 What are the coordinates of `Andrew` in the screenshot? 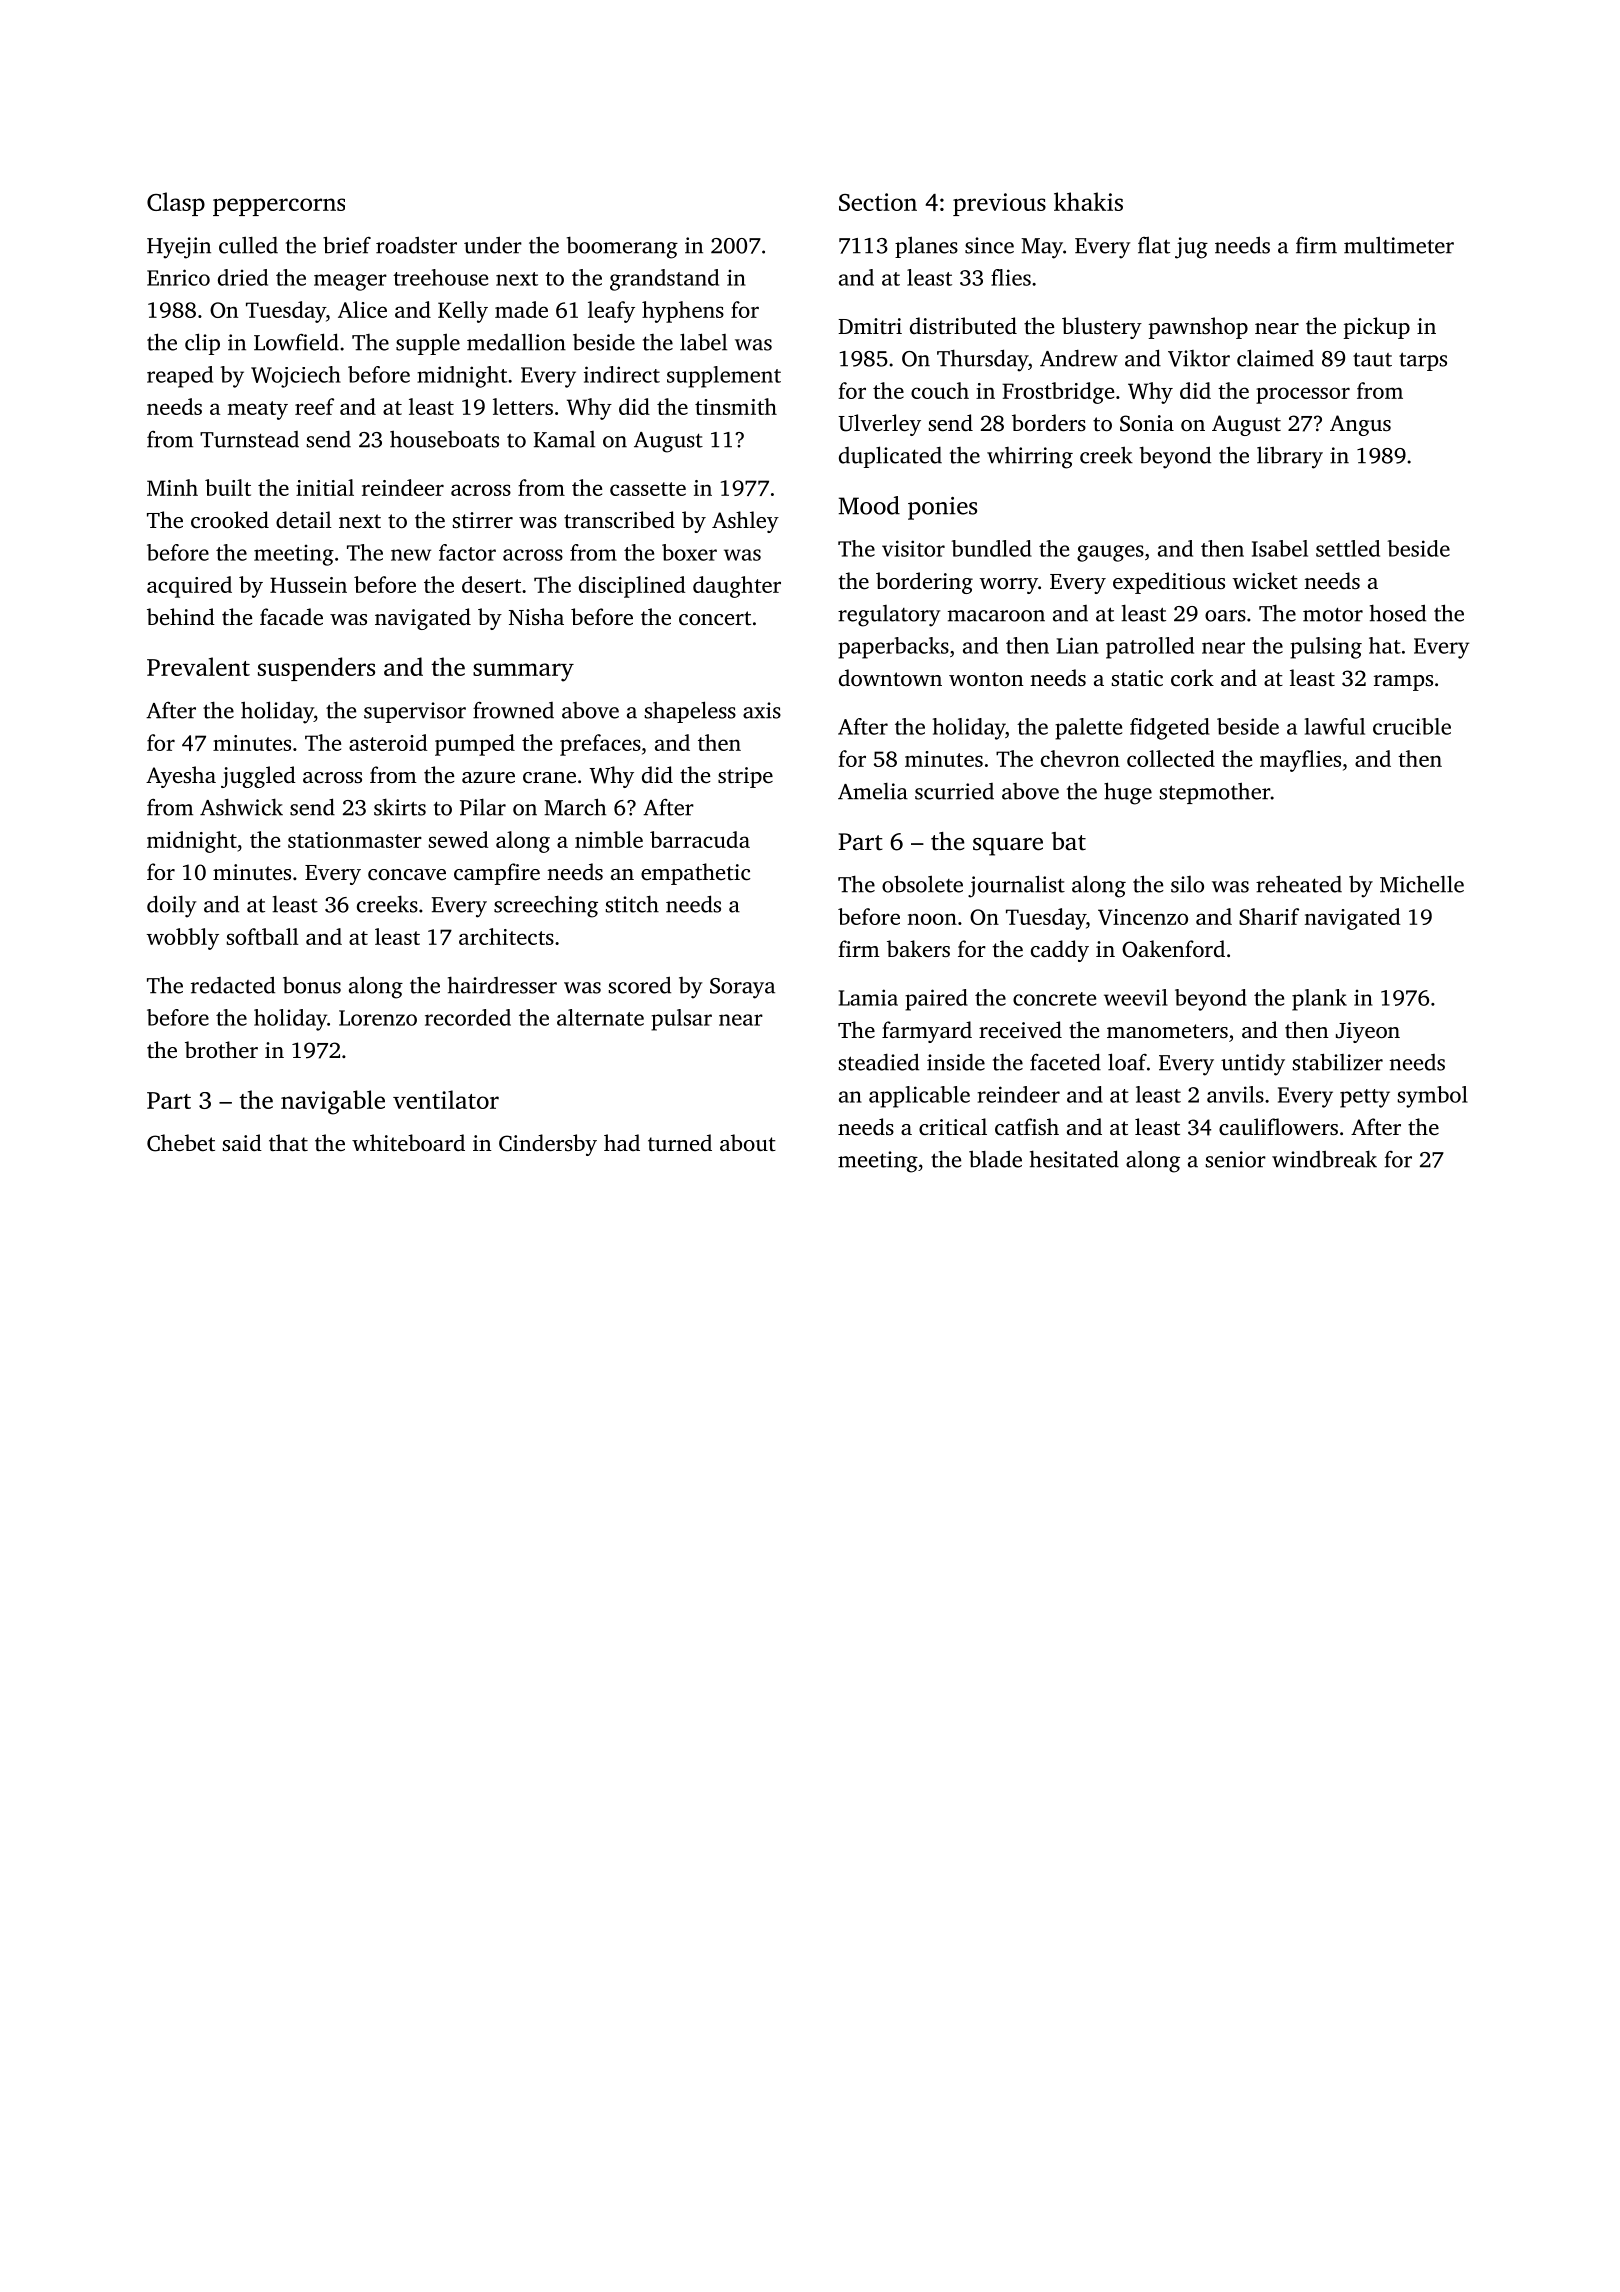 It's located at (1079, 358).
